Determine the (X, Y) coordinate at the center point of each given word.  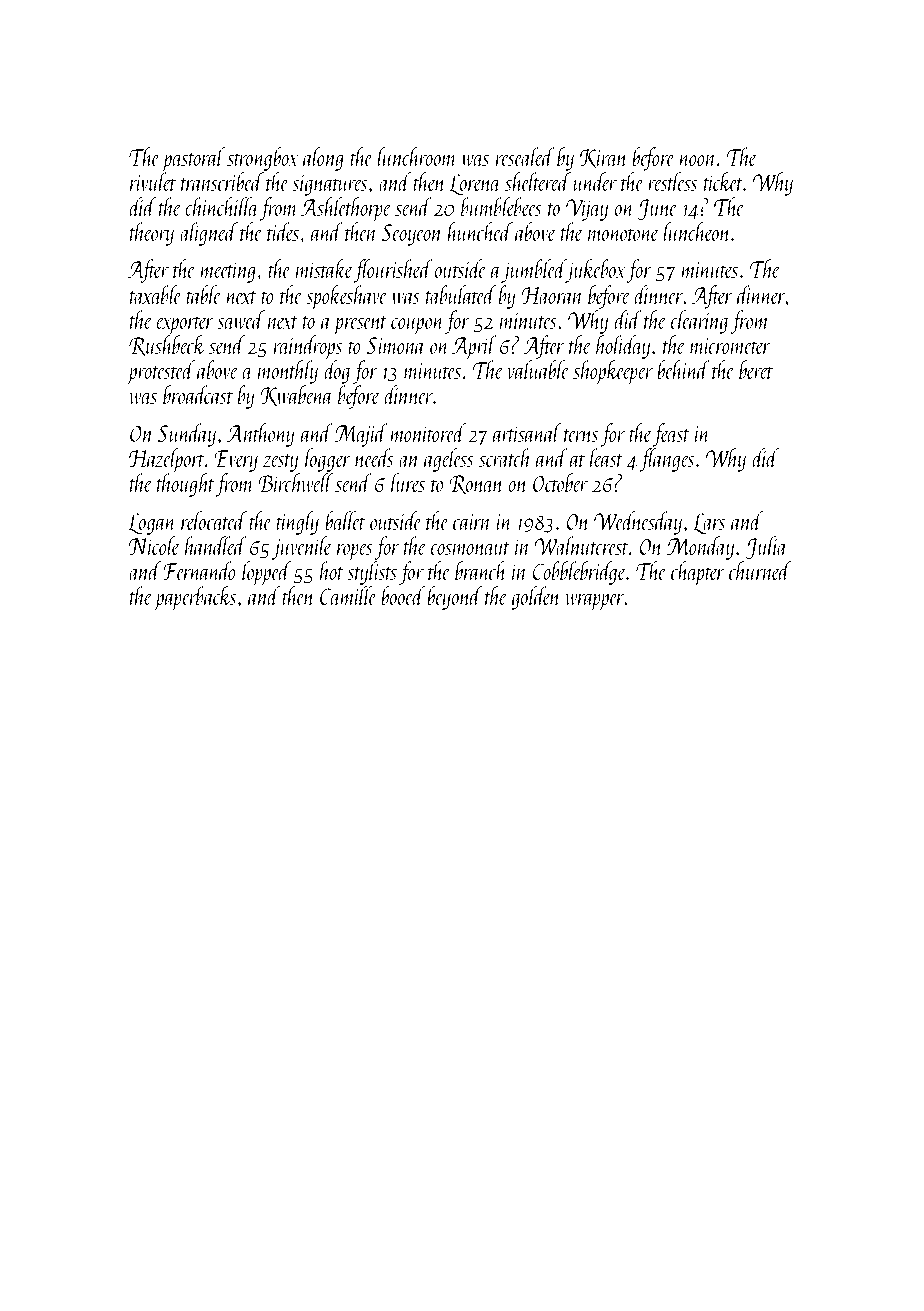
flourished (393, 271)
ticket (723, 181)
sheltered (538, 181)
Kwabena (297, 395)
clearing (699, 322)
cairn (472, 522)
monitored (428, 432)
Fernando (199, 570)
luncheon (697, 231)
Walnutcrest (581, 545)
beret (756, 369)
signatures (329, 185)
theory (152, 234)
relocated (214, 520)
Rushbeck (167, 345)
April (474, 347)
